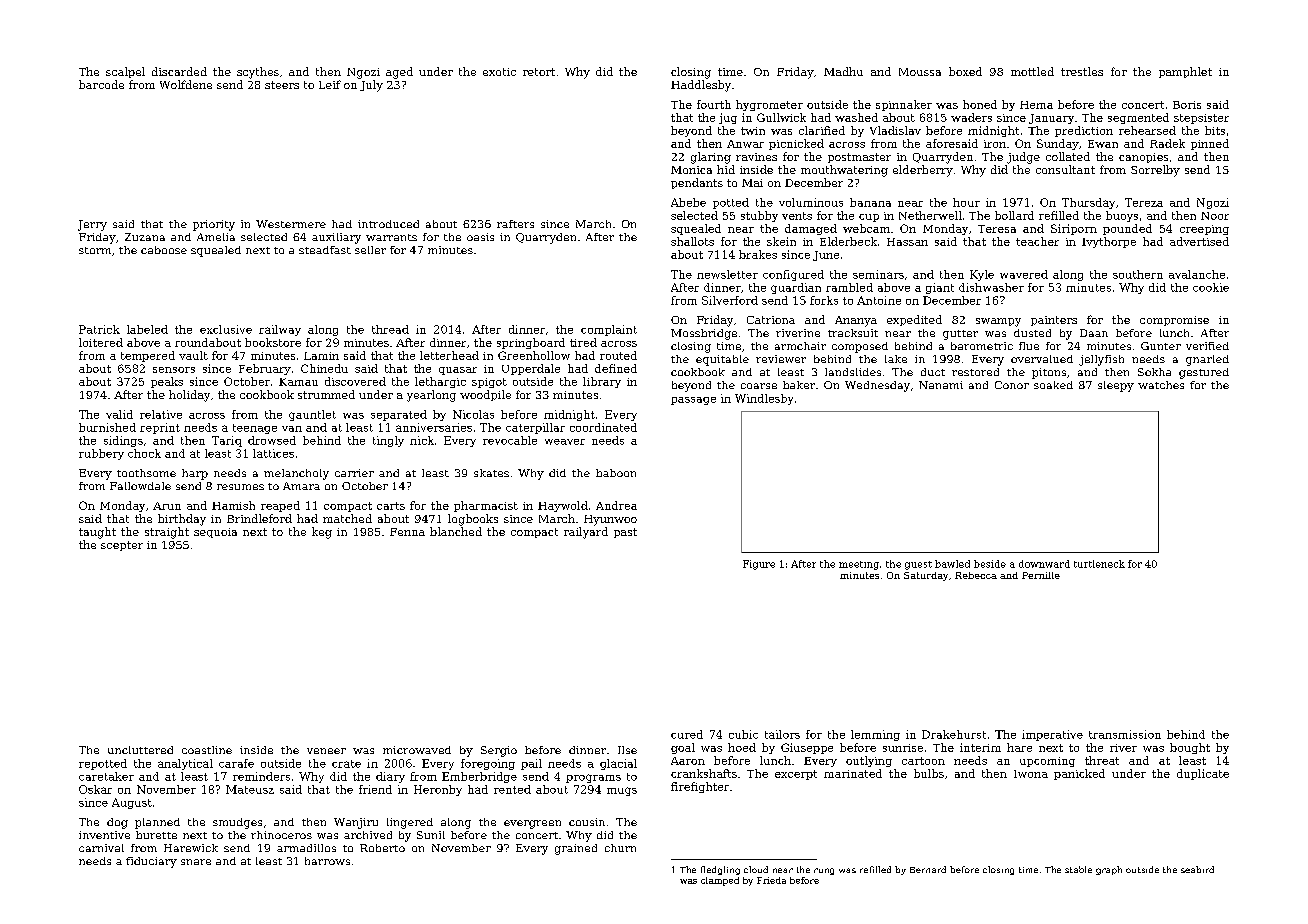 The image size is (1308, 924). I want to click on clamped, so click(720, 881).
